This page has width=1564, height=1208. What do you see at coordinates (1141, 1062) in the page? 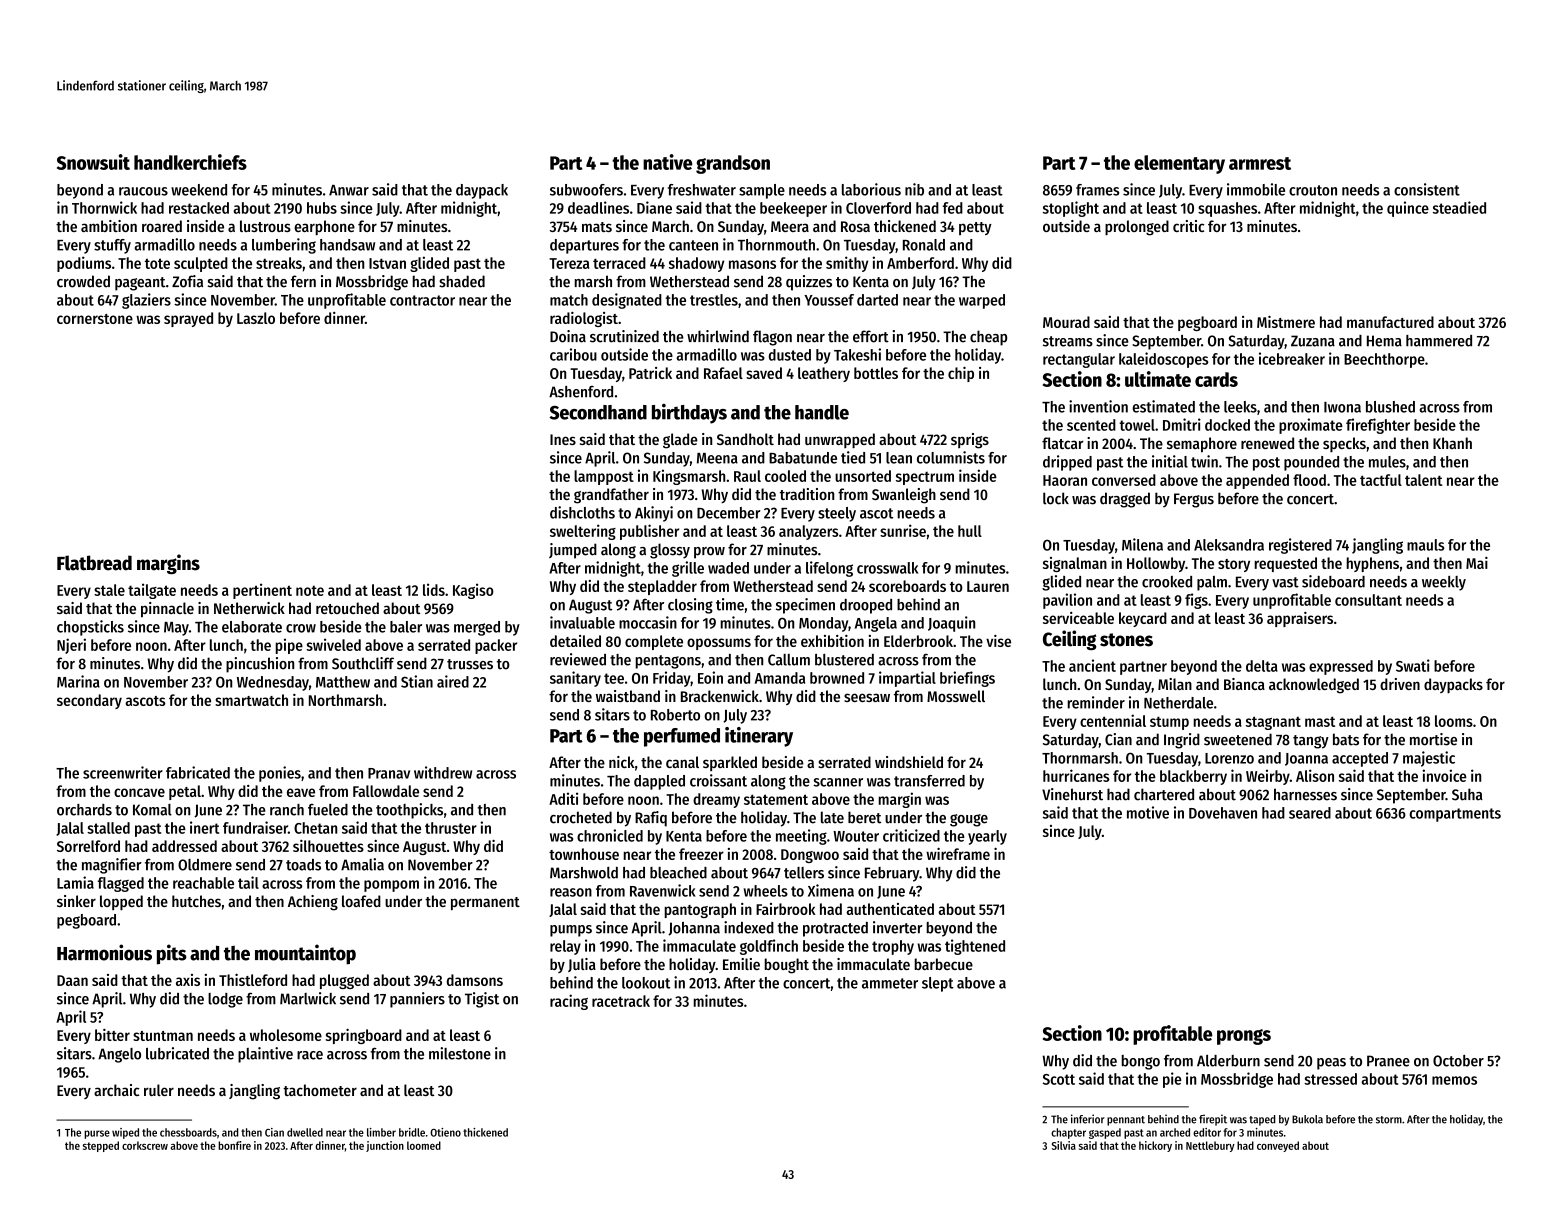
I see `bongo` at bounding box center [1141, 1062].
